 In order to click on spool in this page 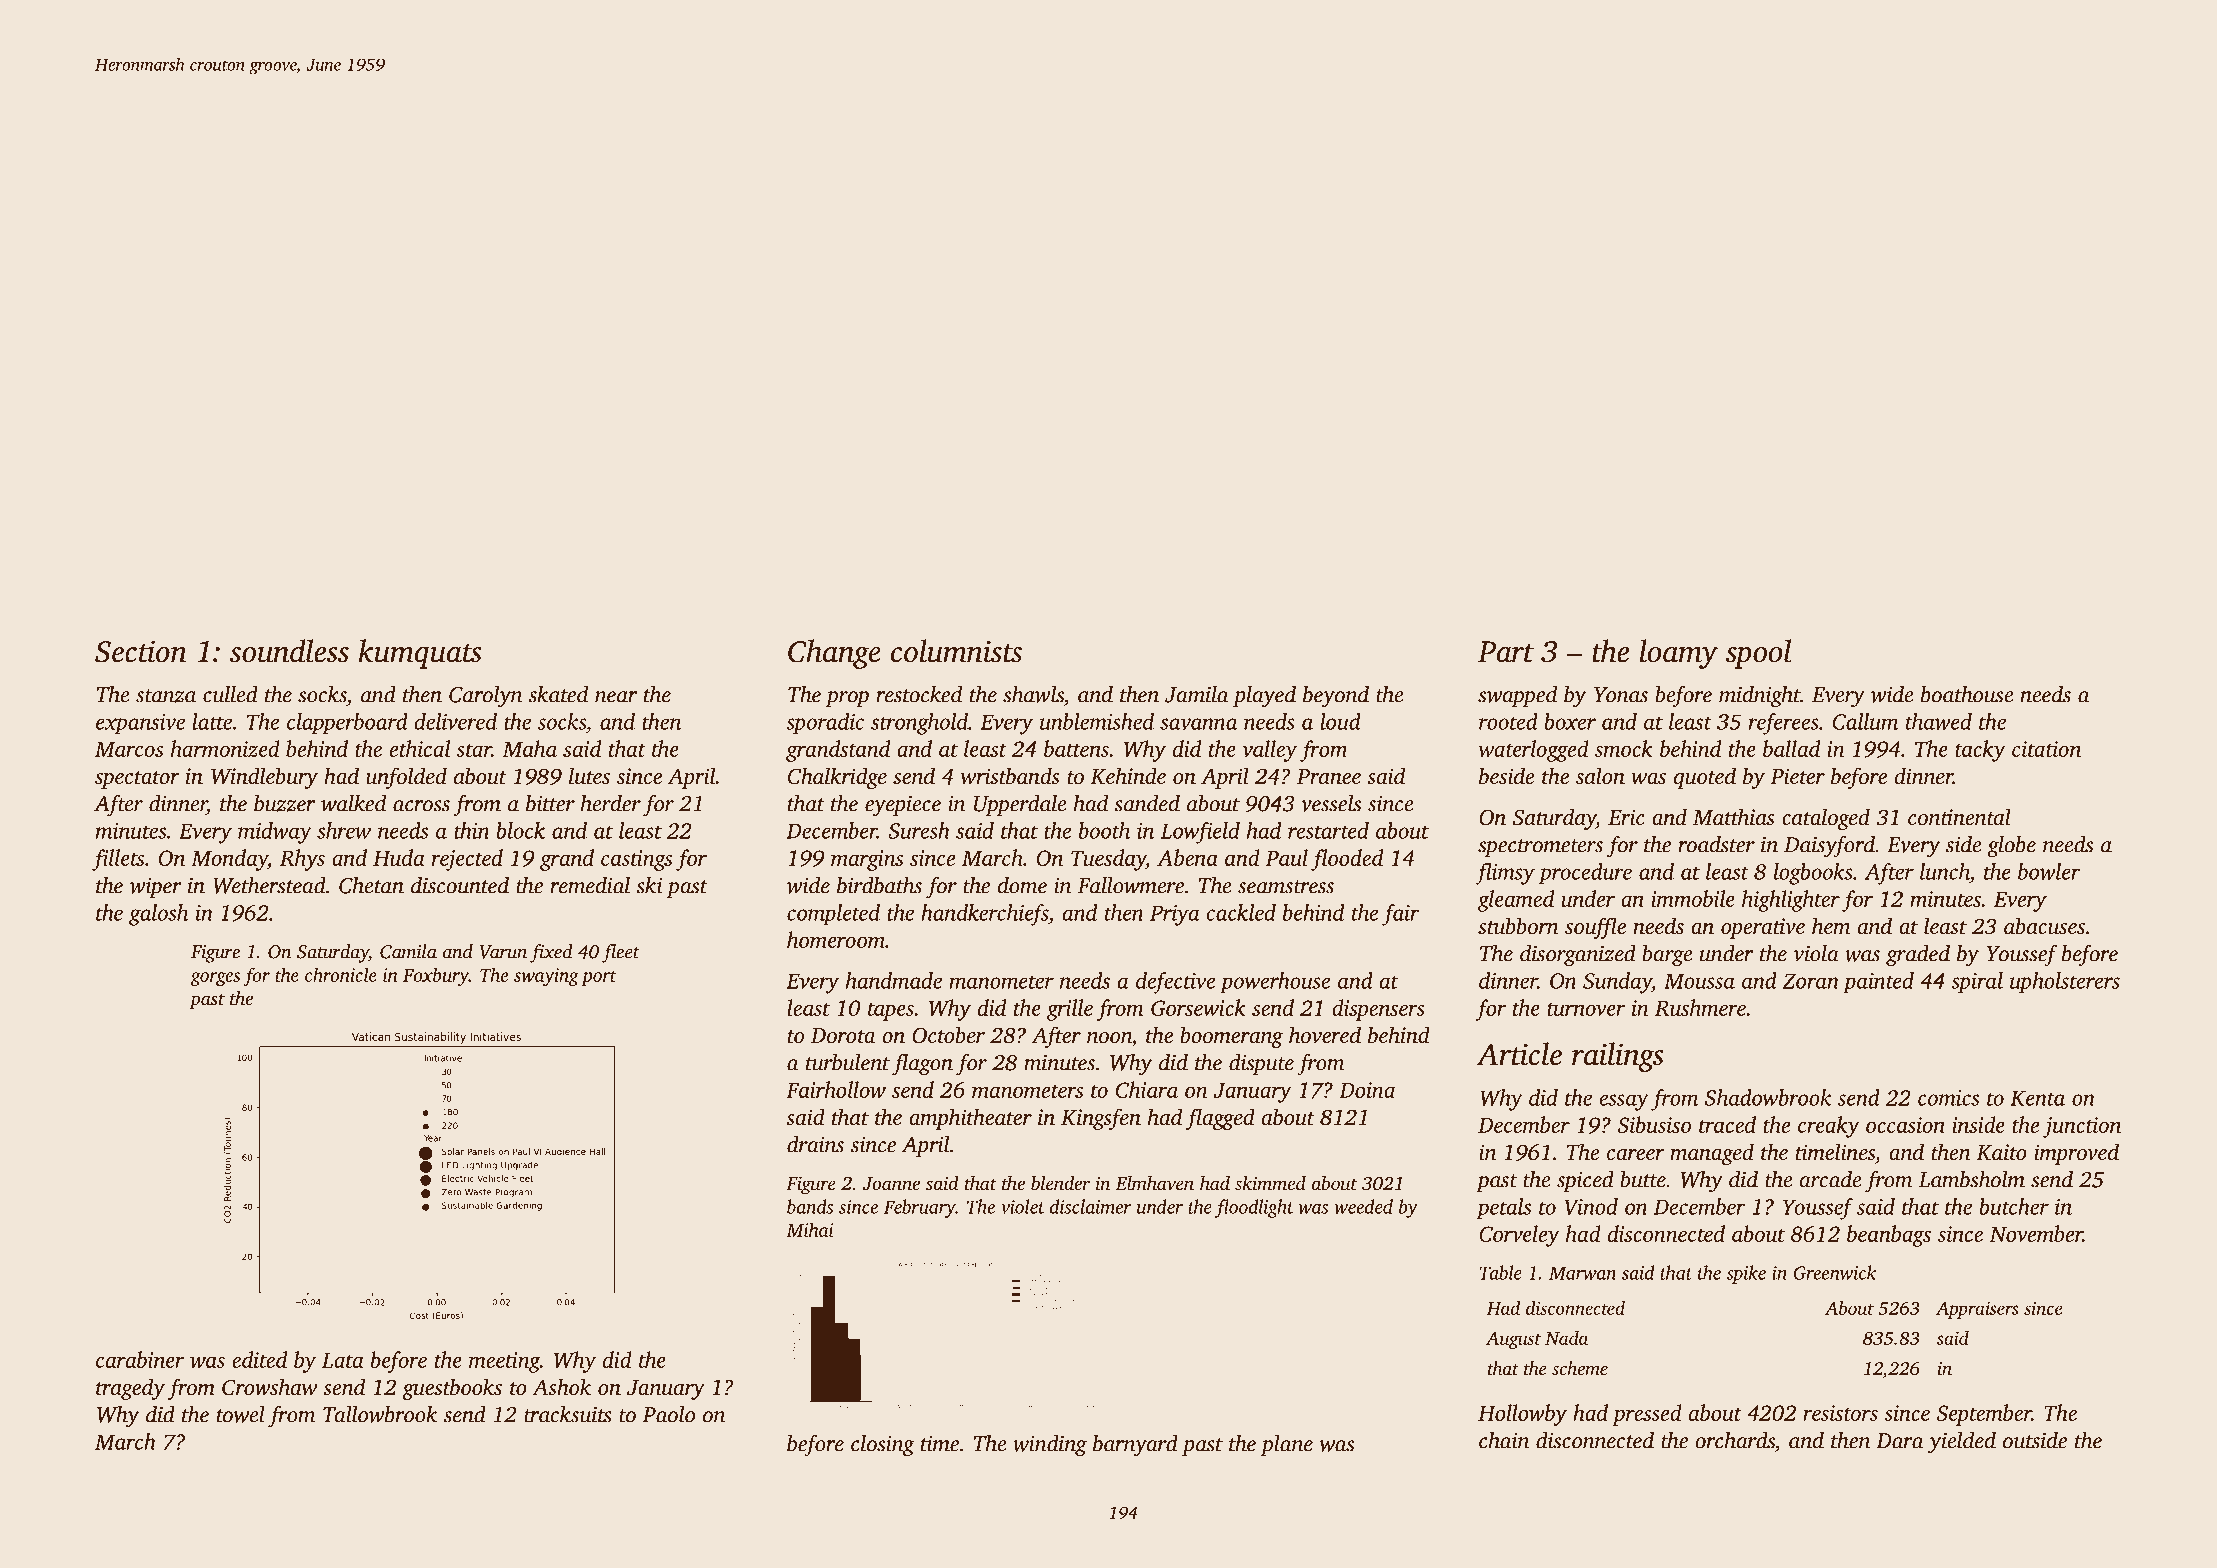, I will do `click(1759, 654)`.
